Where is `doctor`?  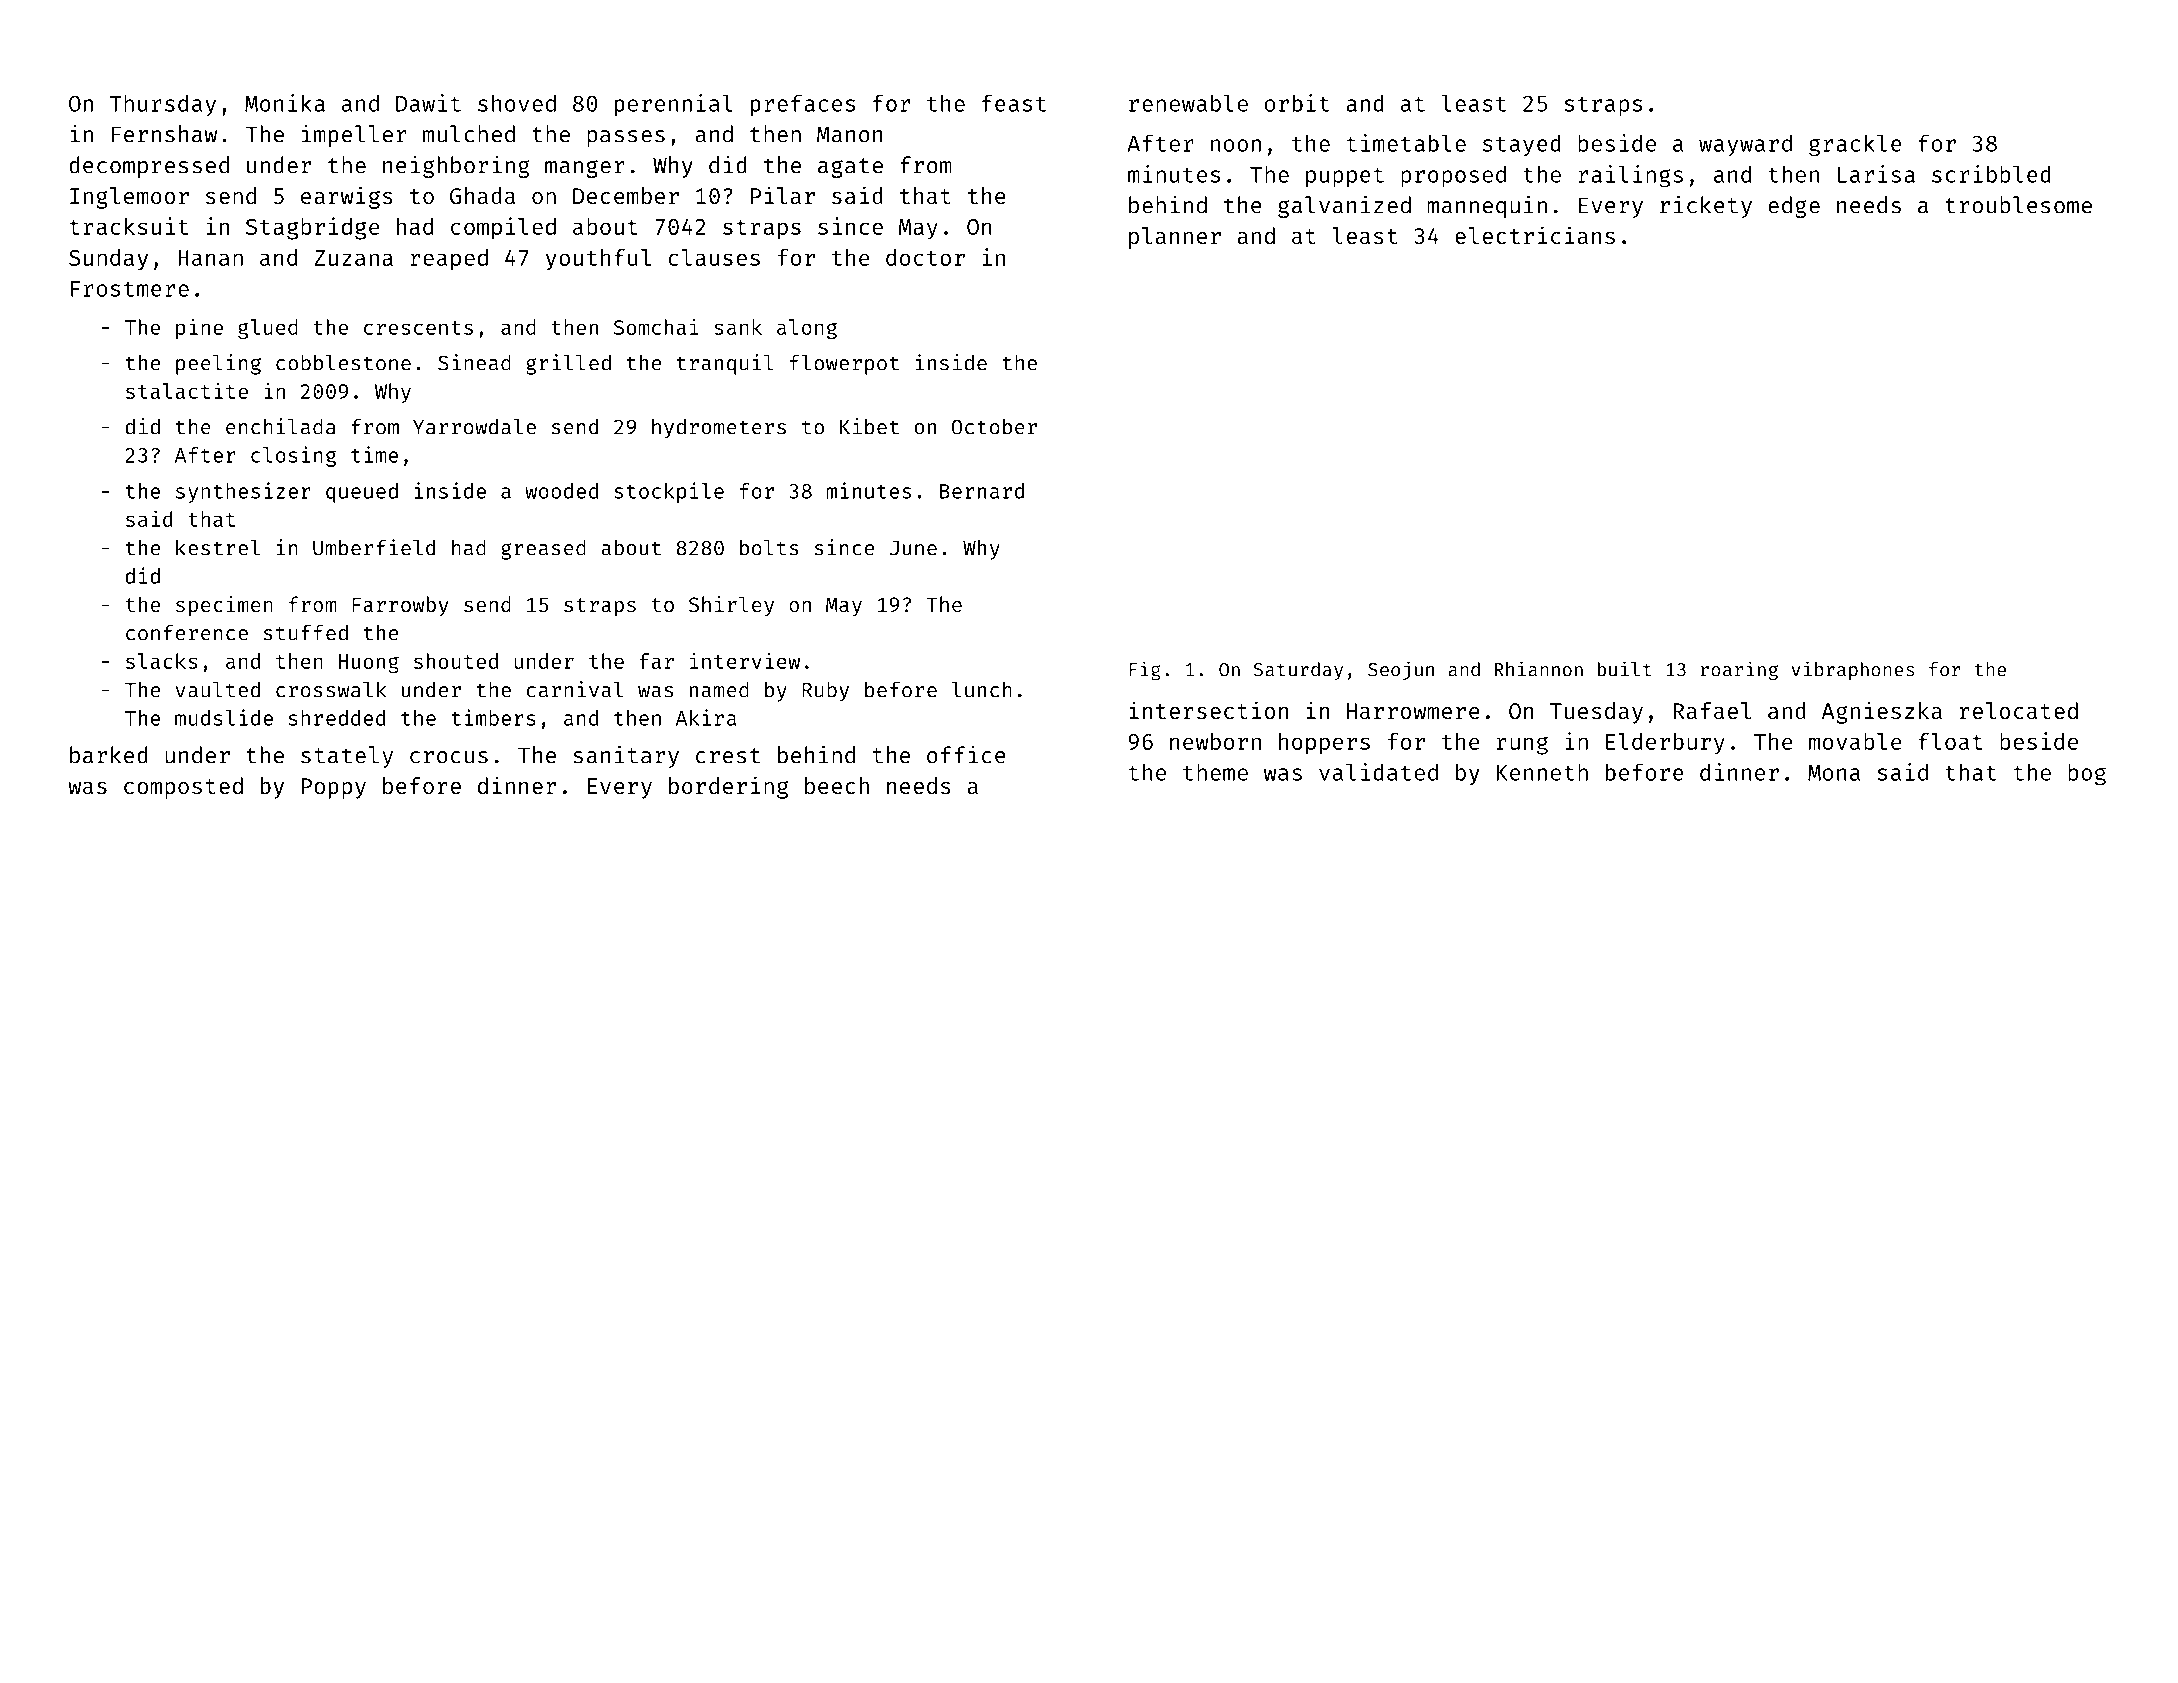 doctor is located at coordinates (925, 257).
